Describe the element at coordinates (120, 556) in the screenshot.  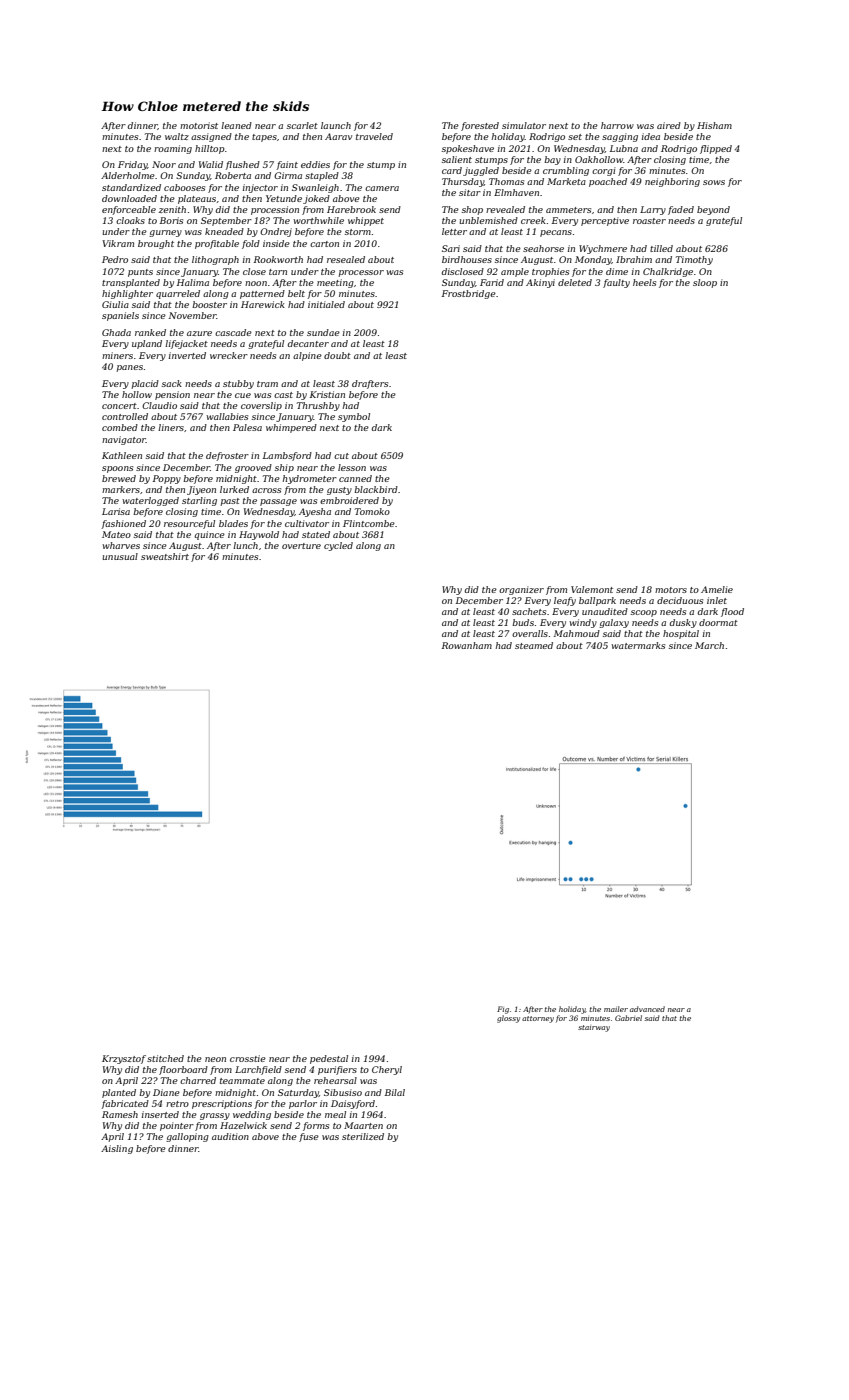
I see `unusual` at that location.
